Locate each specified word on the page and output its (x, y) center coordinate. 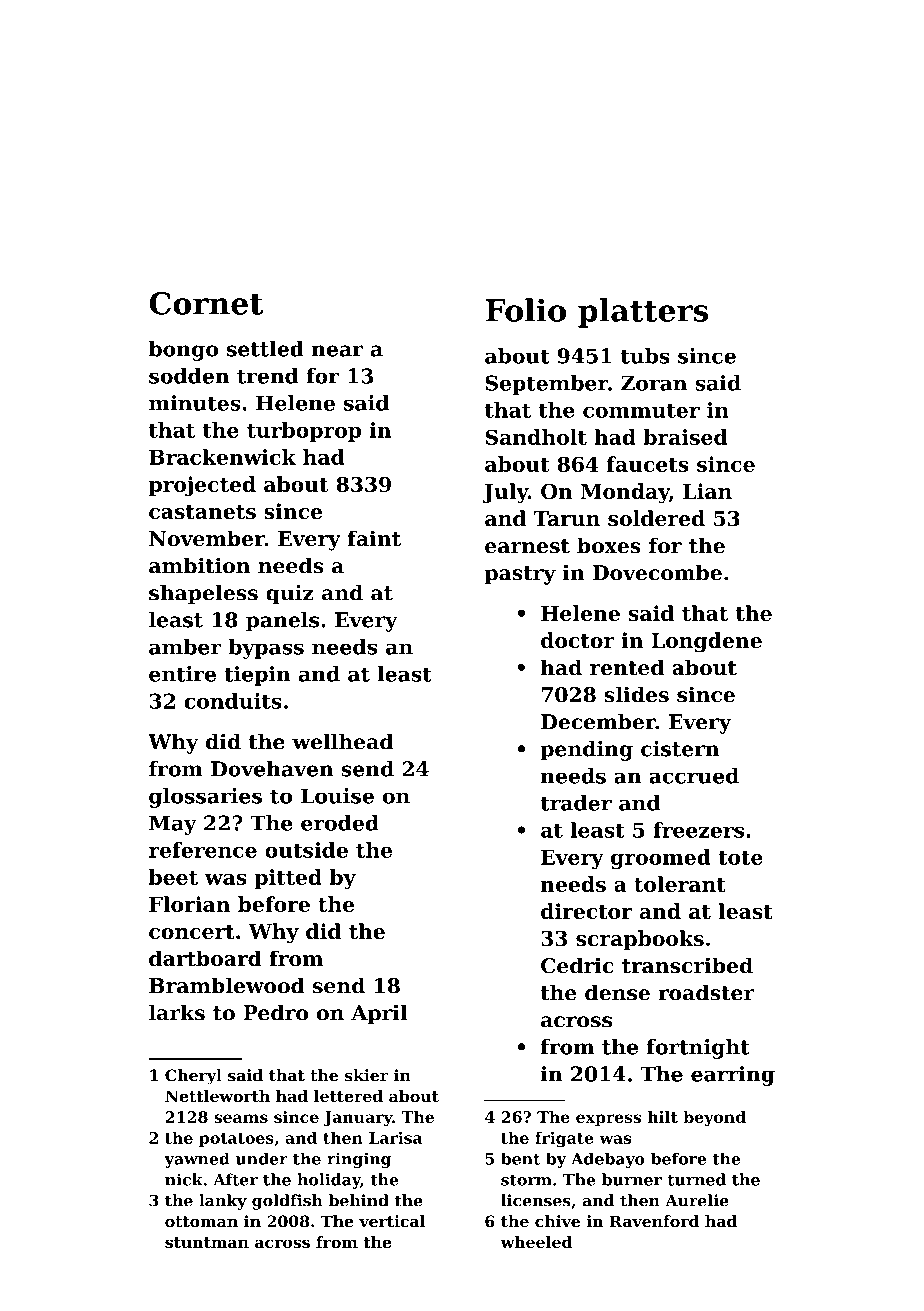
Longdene (706, 642)
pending (586, 751)
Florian (189, 904)
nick (184, 1179)
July (505, 493)
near (337, 351)
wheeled (536, 1242)
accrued (694, 776)
